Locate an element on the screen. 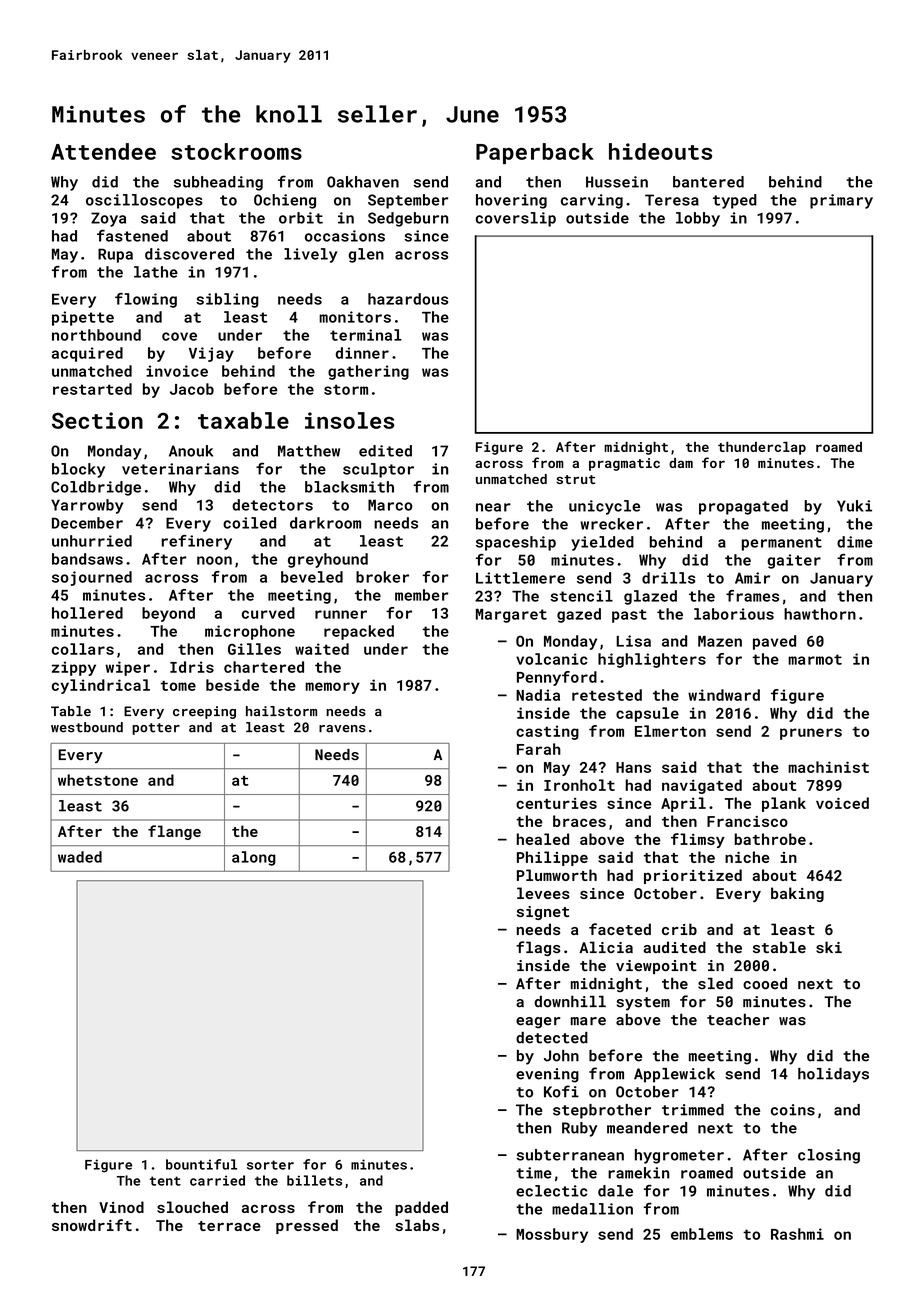 This screenshot has width=924, height=1308. creeping is located at coordinates (204, 712).
